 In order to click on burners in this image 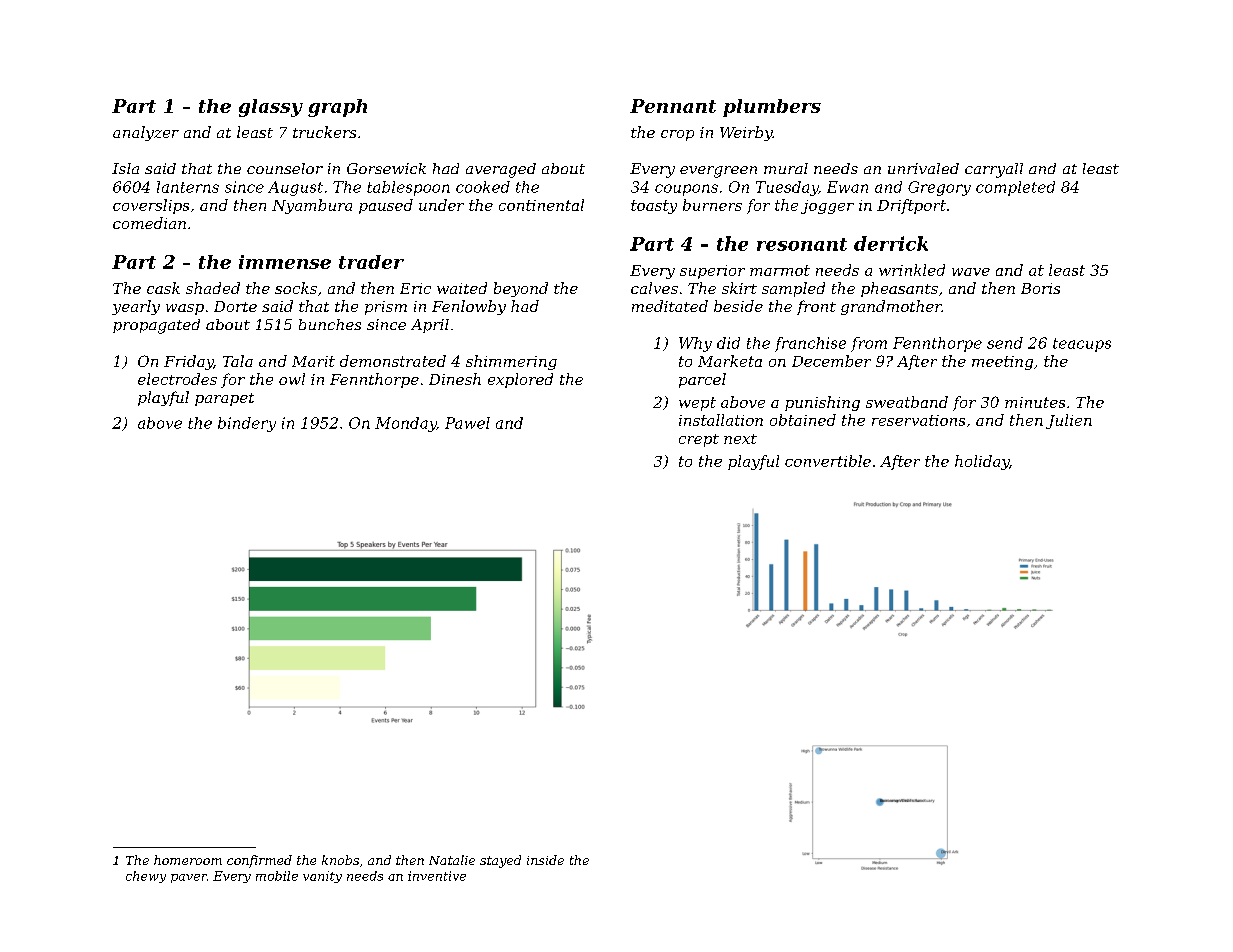, I will do `click(712, 205)`.
